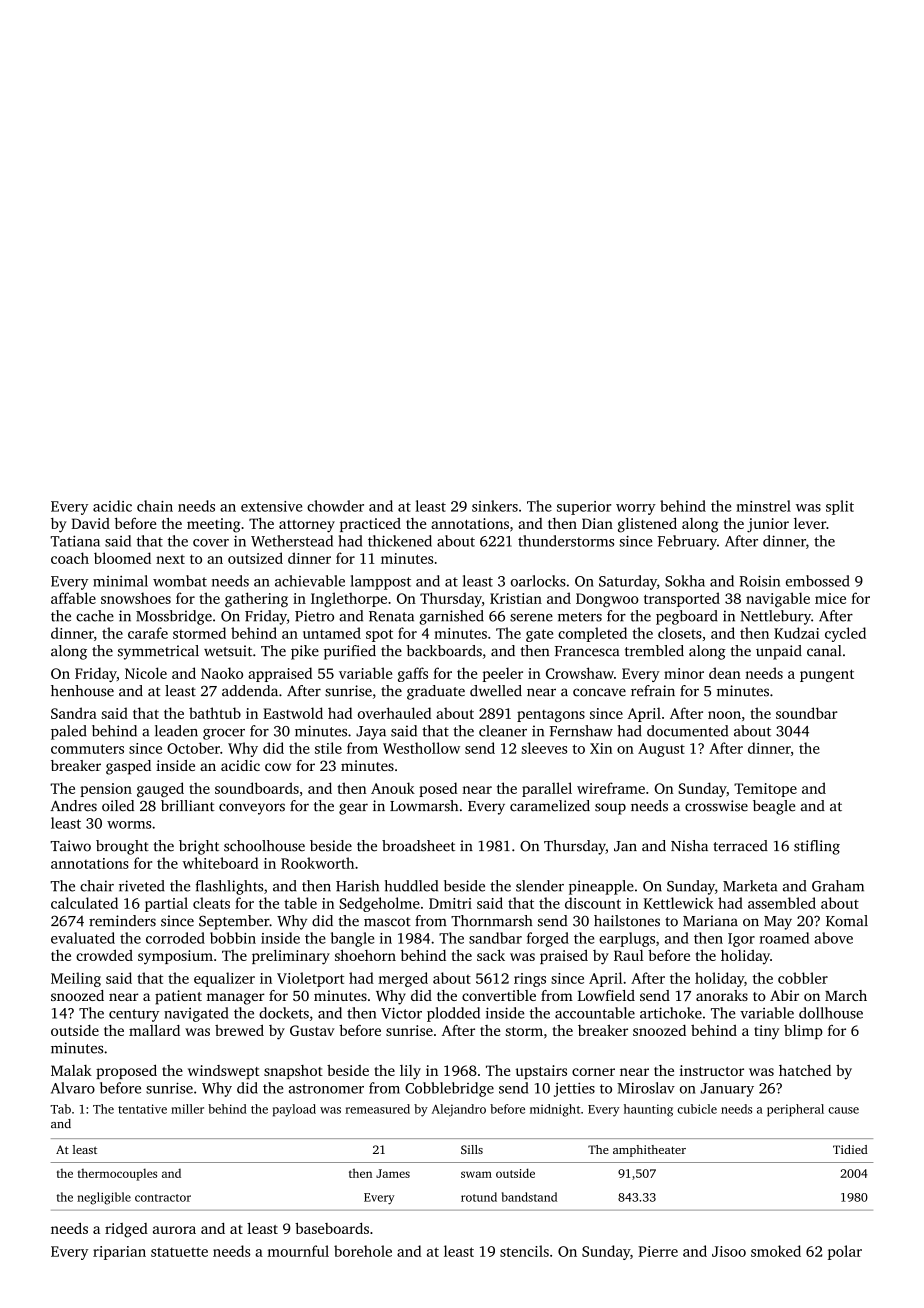  I want to click on dean, so click(725, 673).
